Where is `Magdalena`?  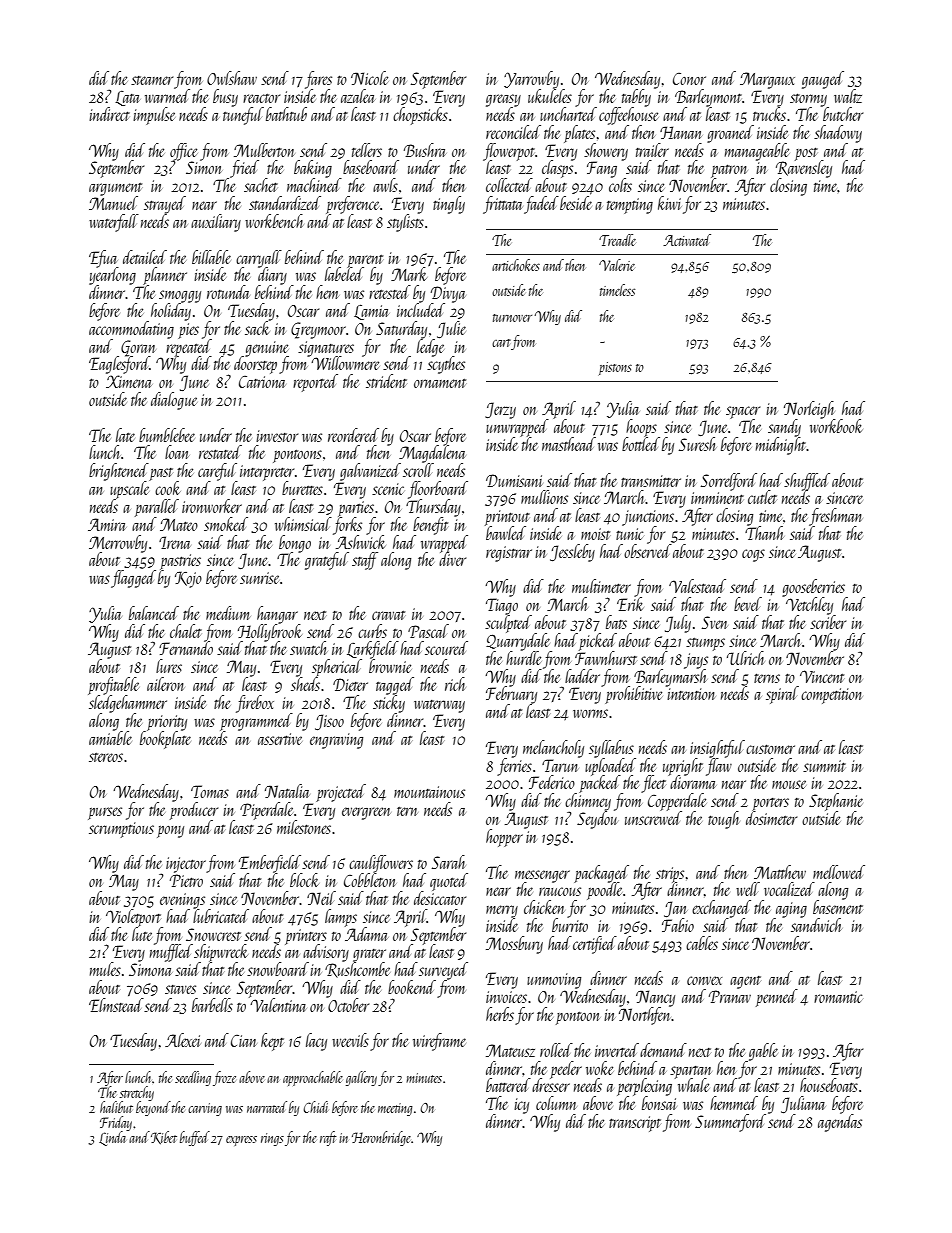 Magdalena is located at coordinates (432, 454).
